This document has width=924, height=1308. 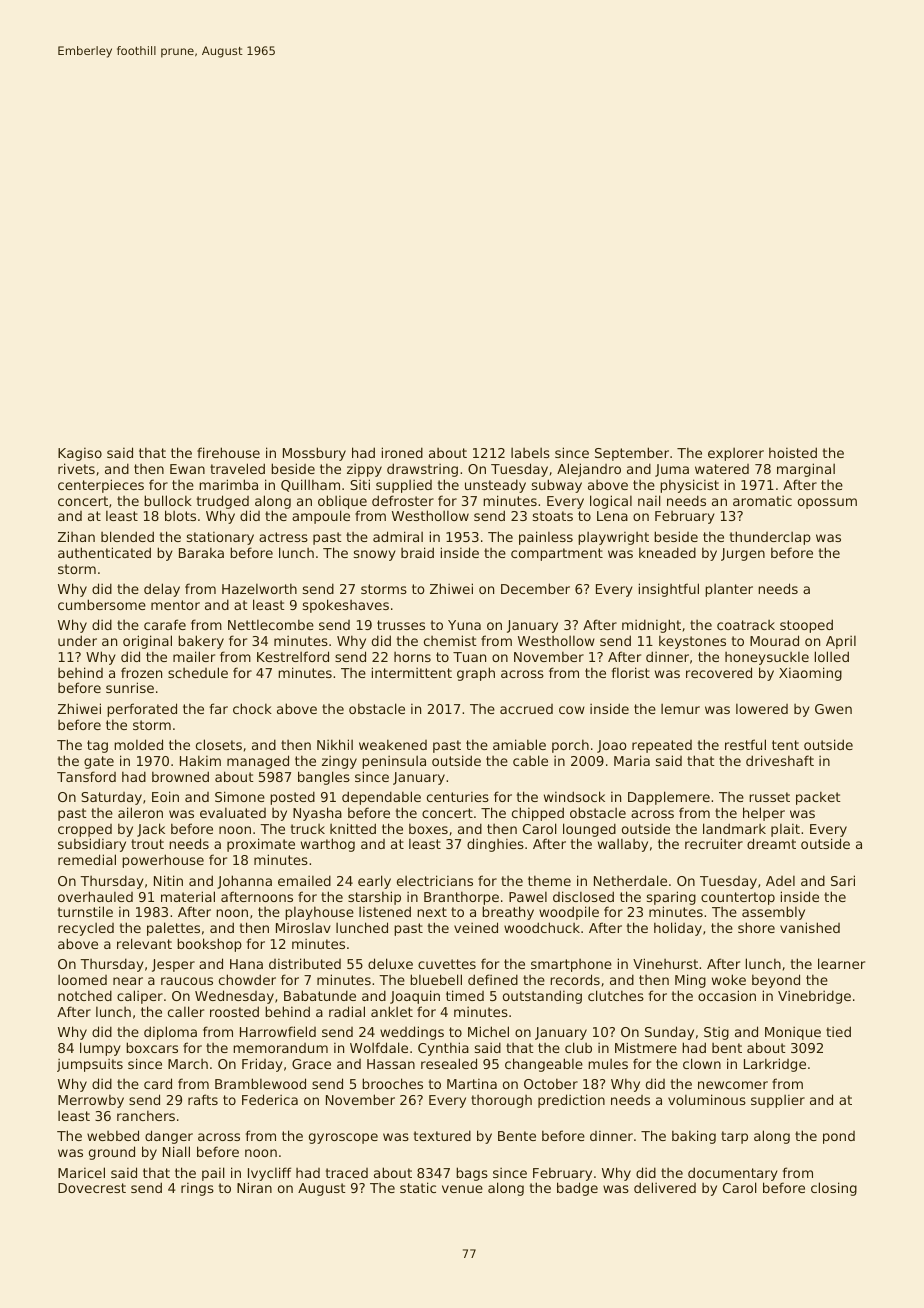 I want to click on raucous, so click(x=187, y=981).
